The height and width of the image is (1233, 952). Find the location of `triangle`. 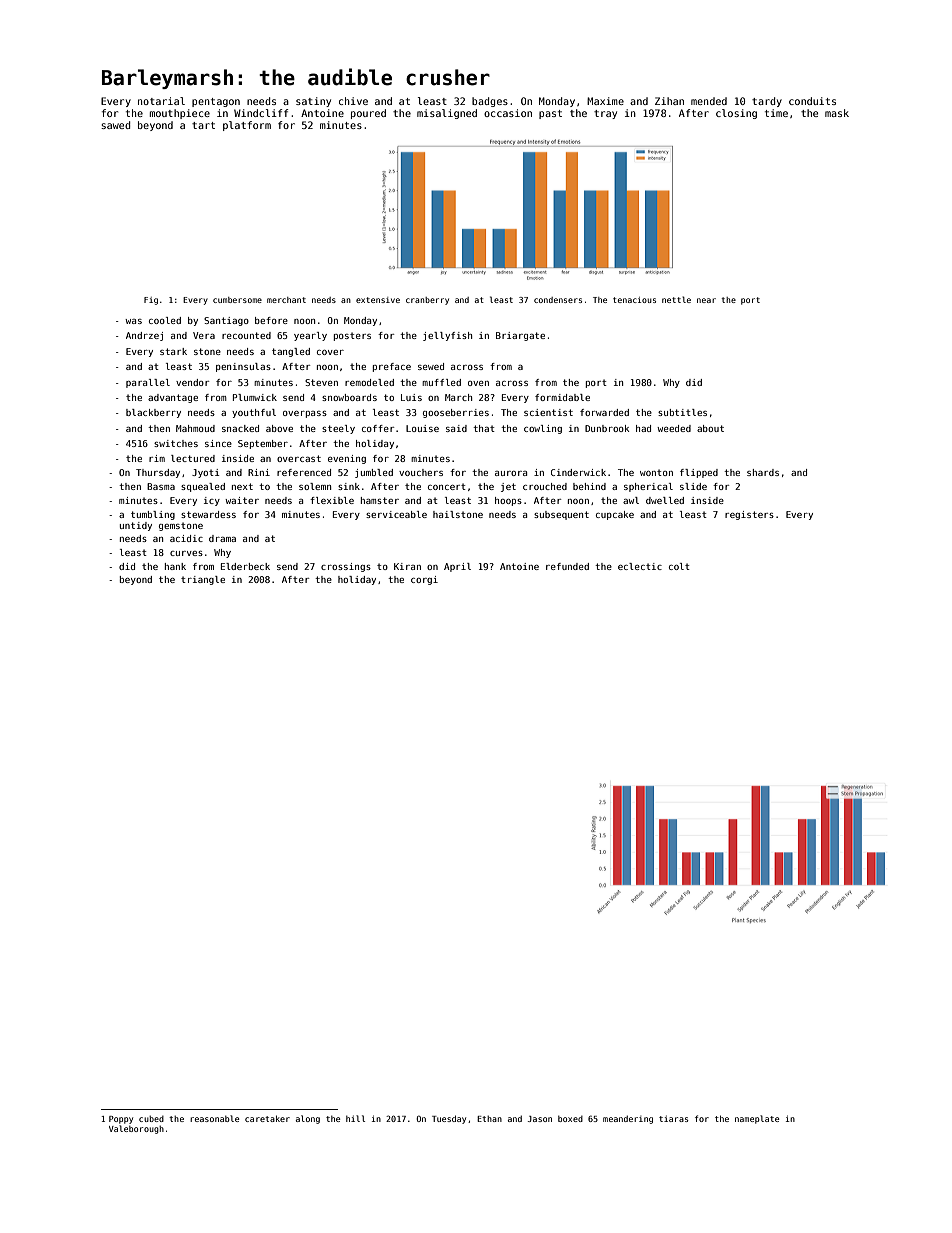

triangle is located at coordinates (203, 580).
